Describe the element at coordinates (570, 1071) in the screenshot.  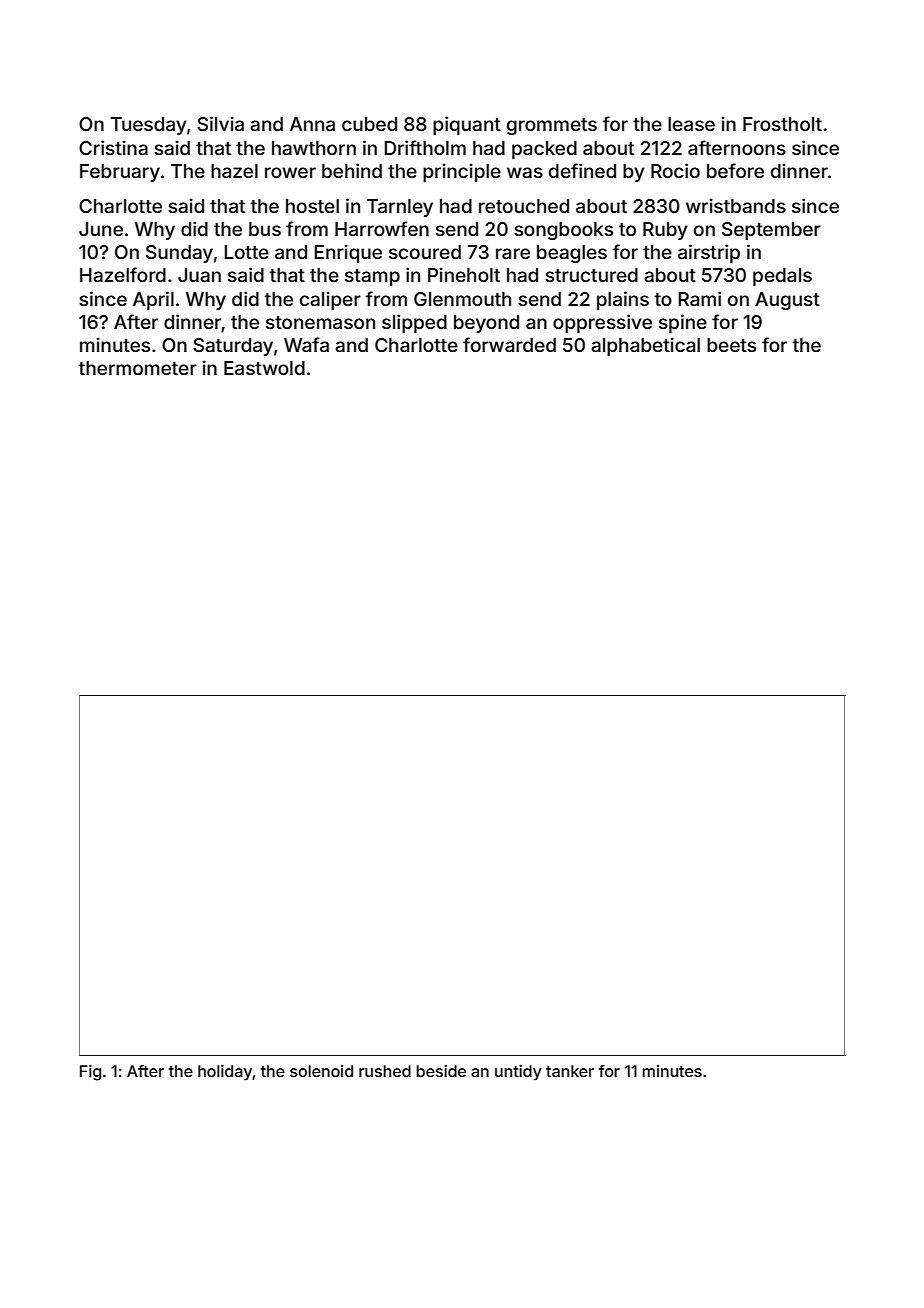
I see `tanker` at that location.
